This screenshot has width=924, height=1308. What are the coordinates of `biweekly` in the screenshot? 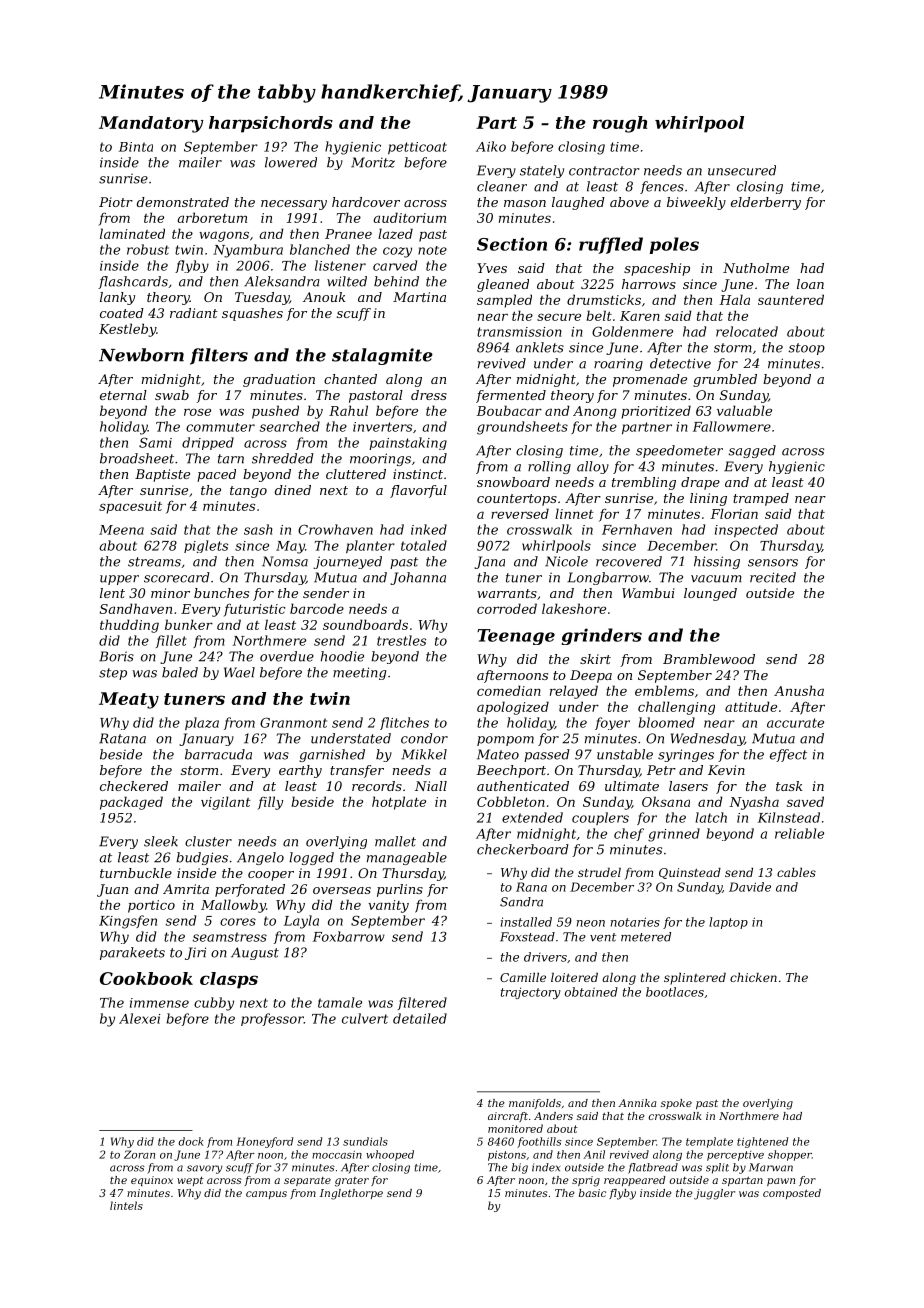 It's located at (696, 203).
